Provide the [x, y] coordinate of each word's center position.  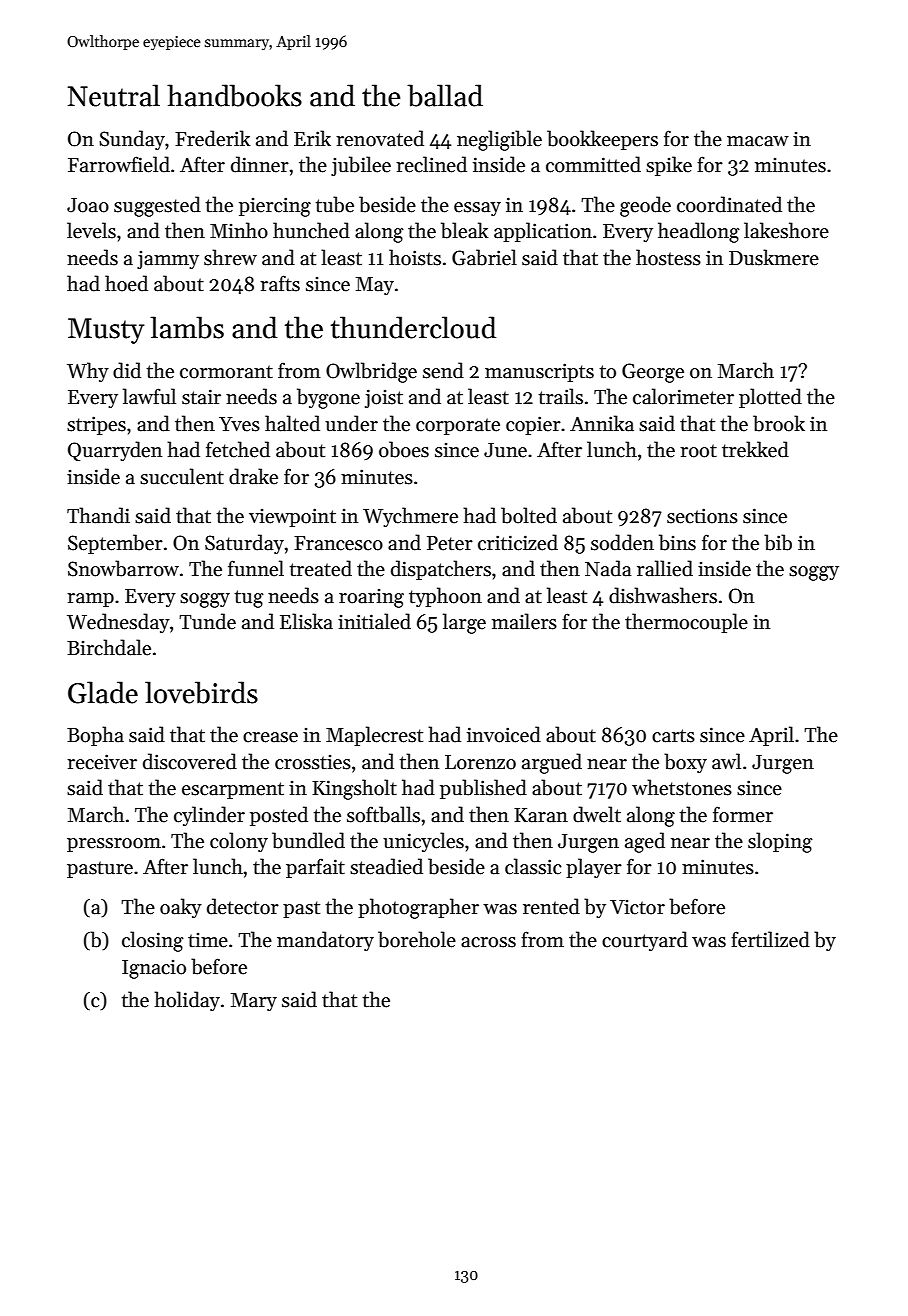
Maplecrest [374, 736]
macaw [758, 141]
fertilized [770, 939]
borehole [417, 939]
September [115, 544]
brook [779, 423]
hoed [126, 283]
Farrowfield [119, 164]
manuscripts [539, 372]
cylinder [209, 816]
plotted [770, 398]
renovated [380, 138]
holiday [187, 1001]
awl [726, 761]
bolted [529, 515]
